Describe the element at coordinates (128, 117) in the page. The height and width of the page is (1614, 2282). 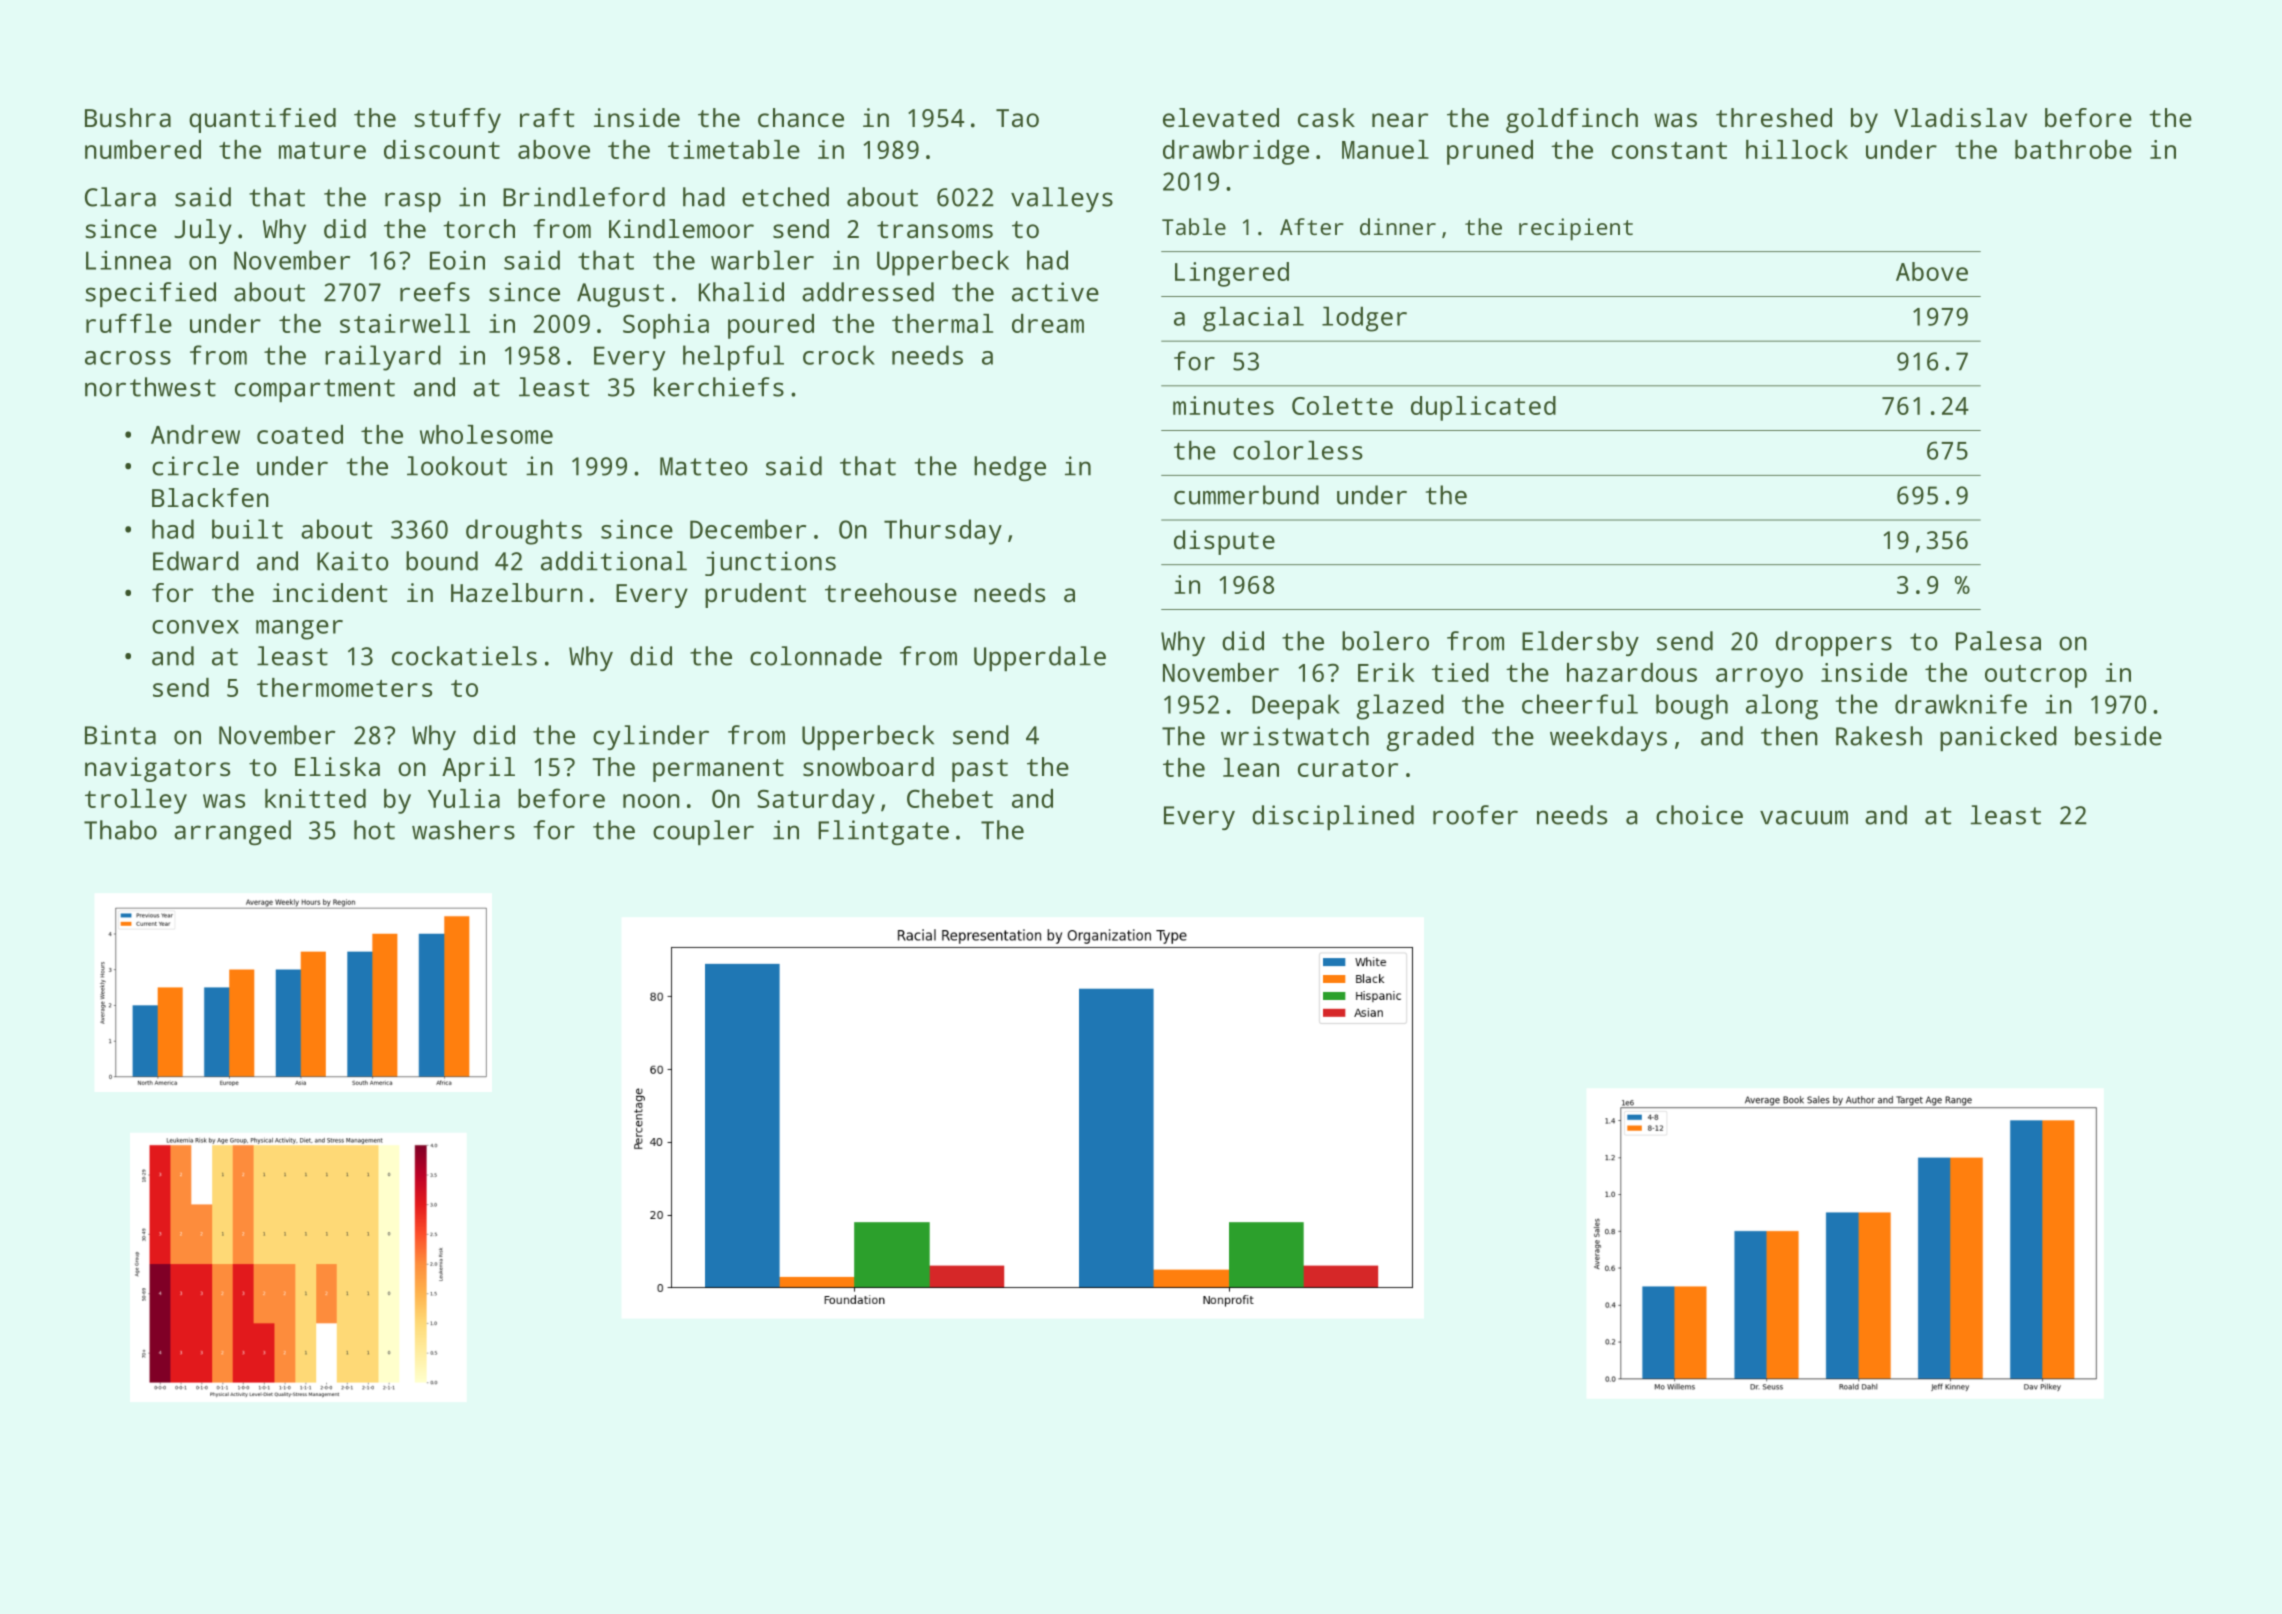
I see `Bushra` at that location.
